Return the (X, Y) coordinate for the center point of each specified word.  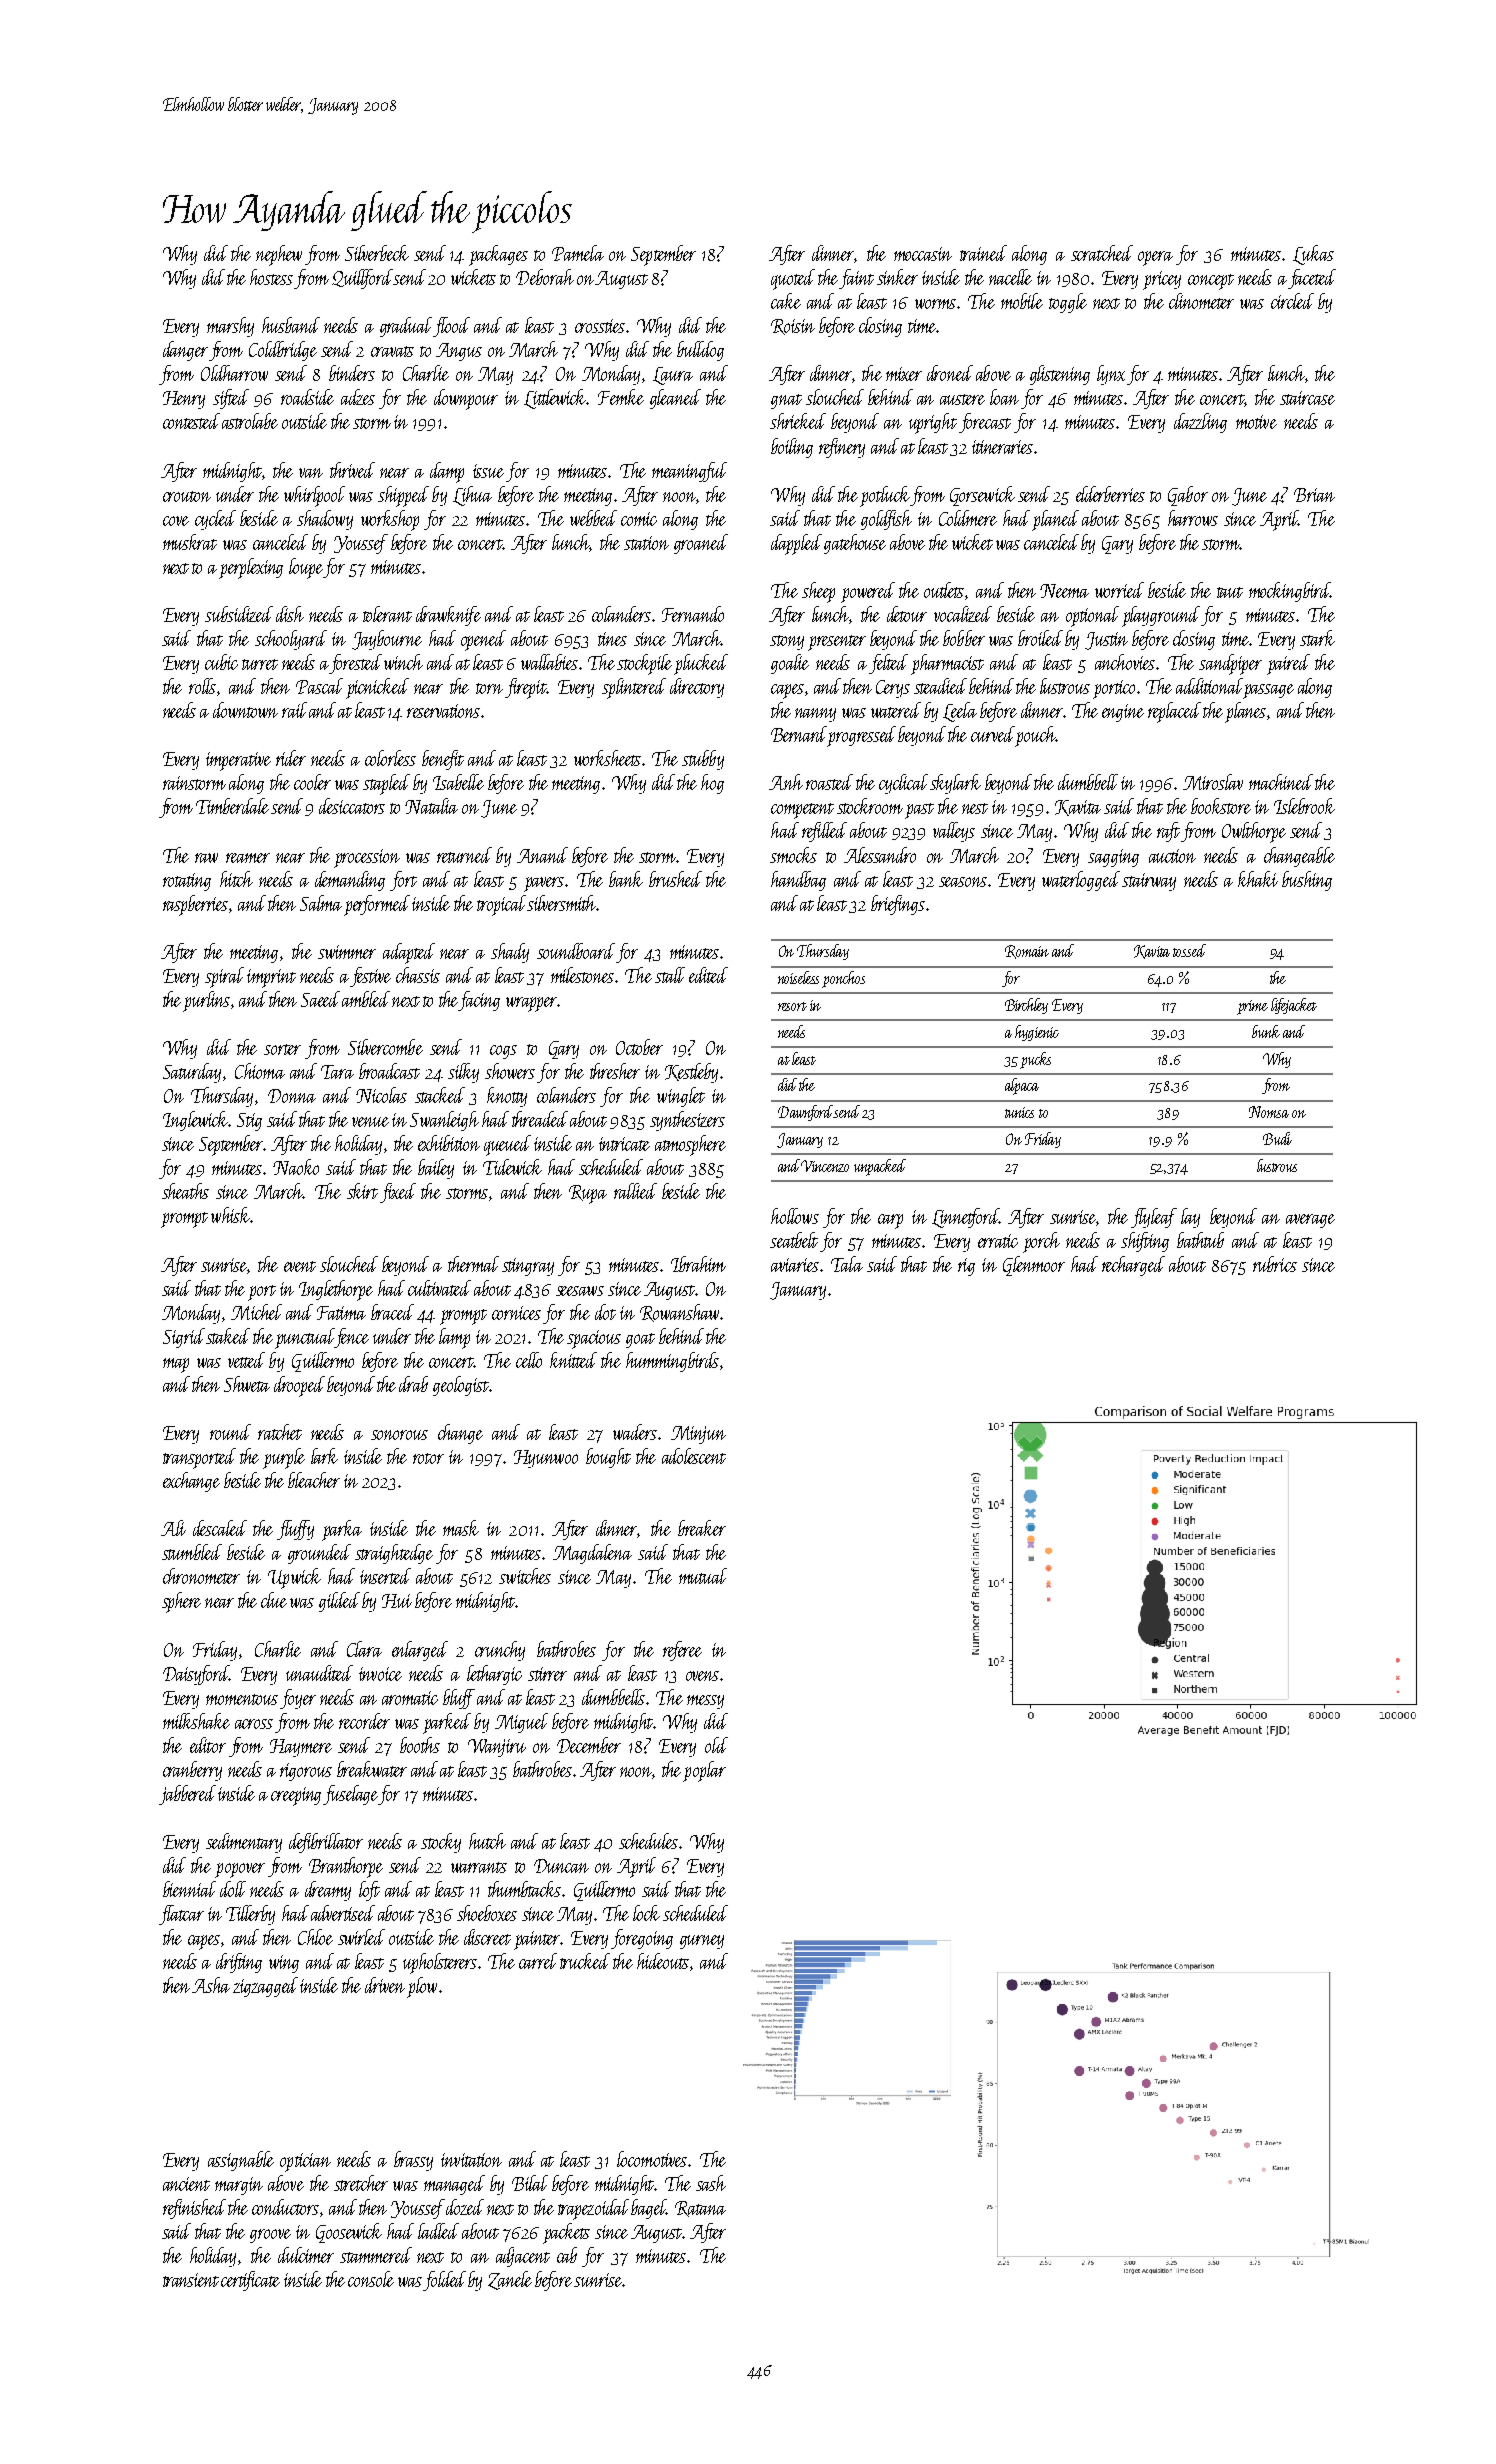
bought (608, 1458)
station (646, 543)
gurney (702, 1942)
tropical (501, 905)
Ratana (700, 2209)
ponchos (843, 979)
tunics (1019, 1112)
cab (567, 2255)
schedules (648, 1841)
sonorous (399, 1435)
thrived (352, 470)
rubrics (1275, 1264)
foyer (298, 1699)
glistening (1060, 375)
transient (191, 2280)
